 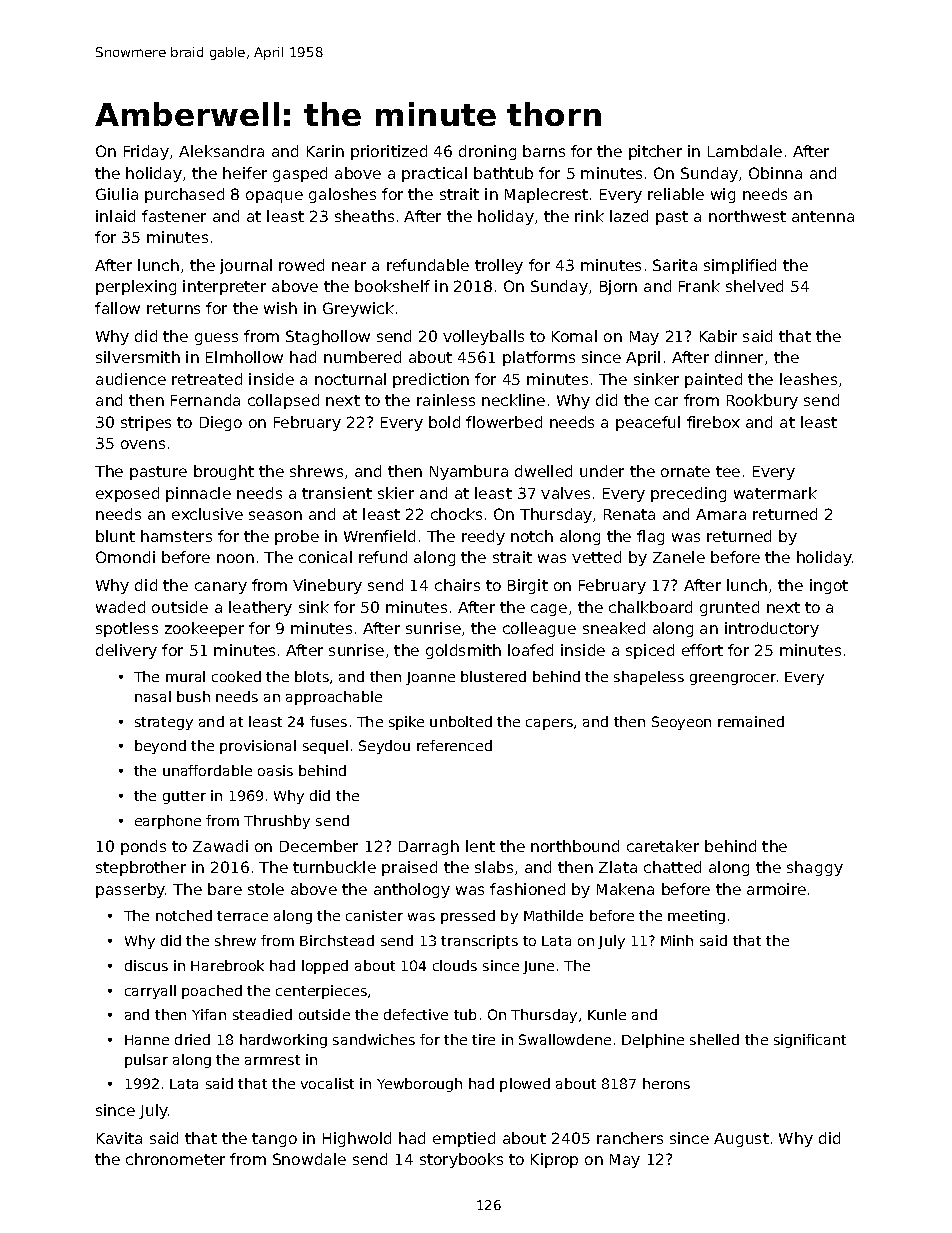 I want to click on stepbrother, so click(x=141, y=868).
